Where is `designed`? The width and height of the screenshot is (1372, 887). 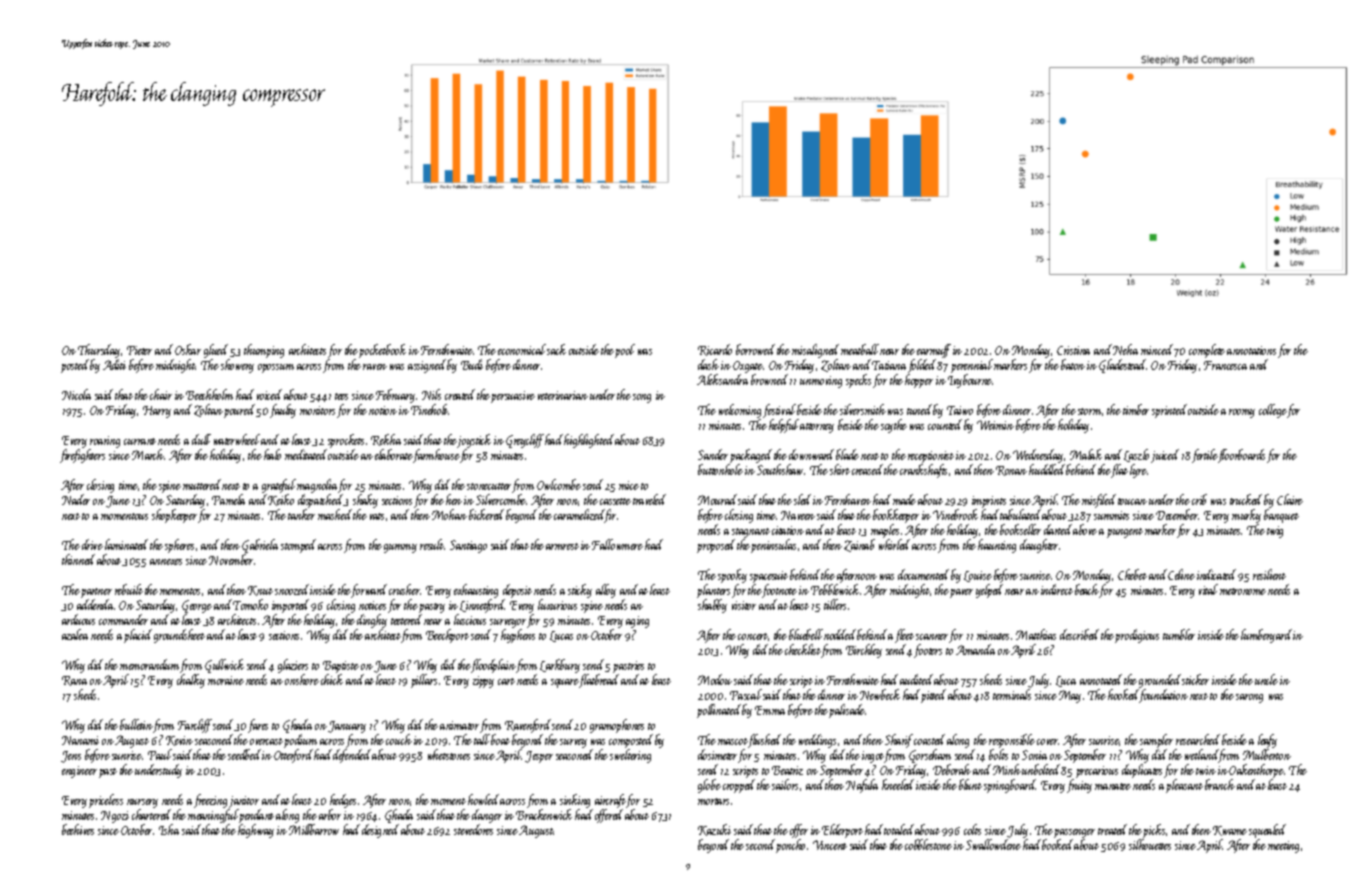 designed is located at coordinates (380, 831).
